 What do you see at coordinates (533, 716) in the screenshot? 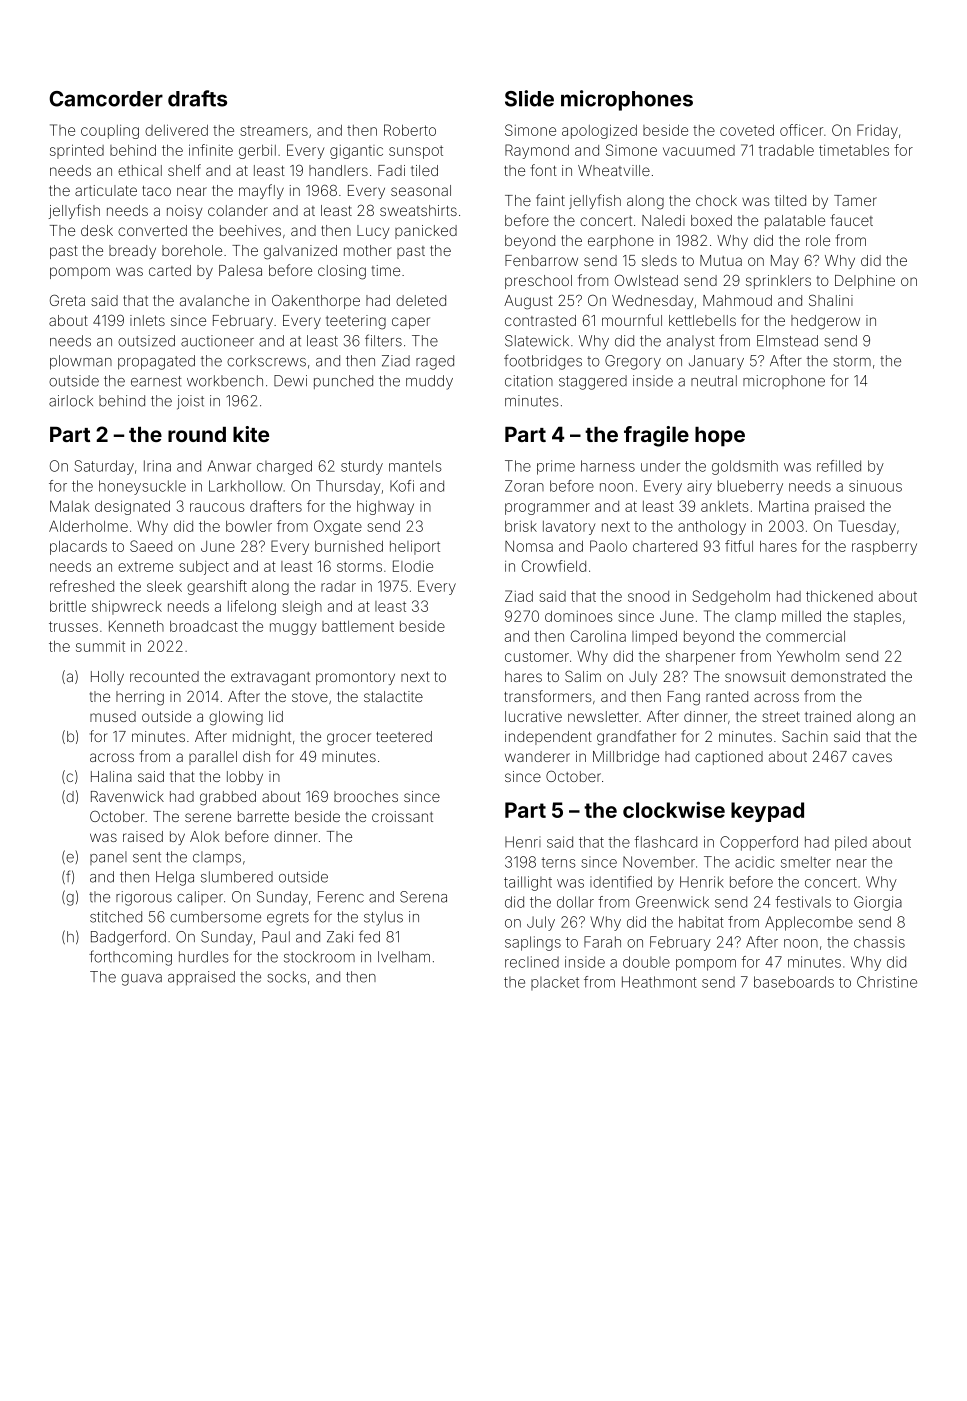
I see `lucrative` at bounding box center [533, 716].
